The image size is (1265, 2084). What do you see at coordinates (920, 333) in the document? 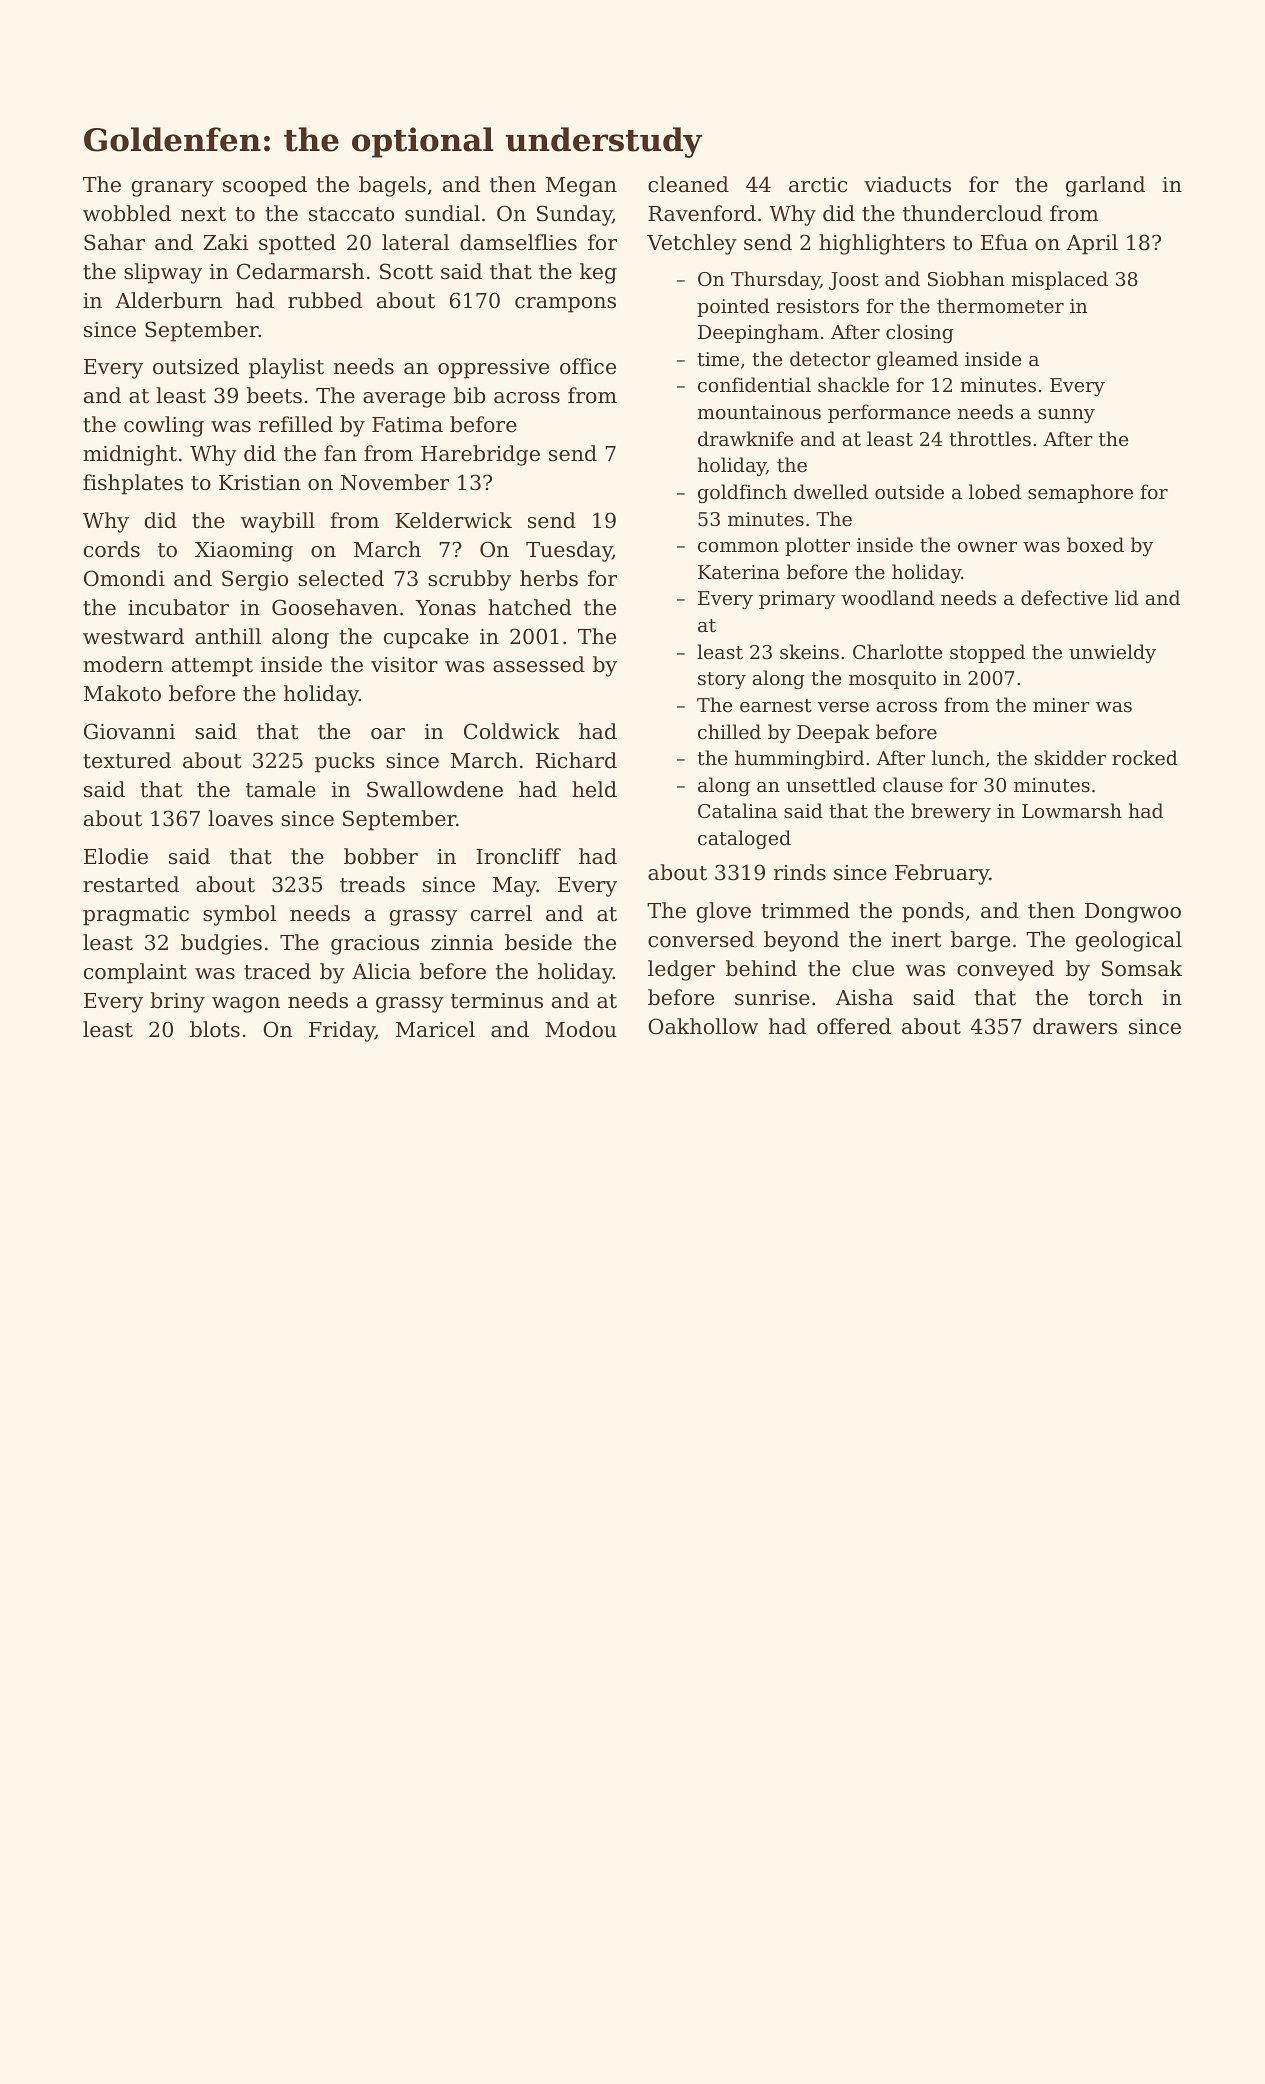
I see `closing` at bounding box center [920, 333].
